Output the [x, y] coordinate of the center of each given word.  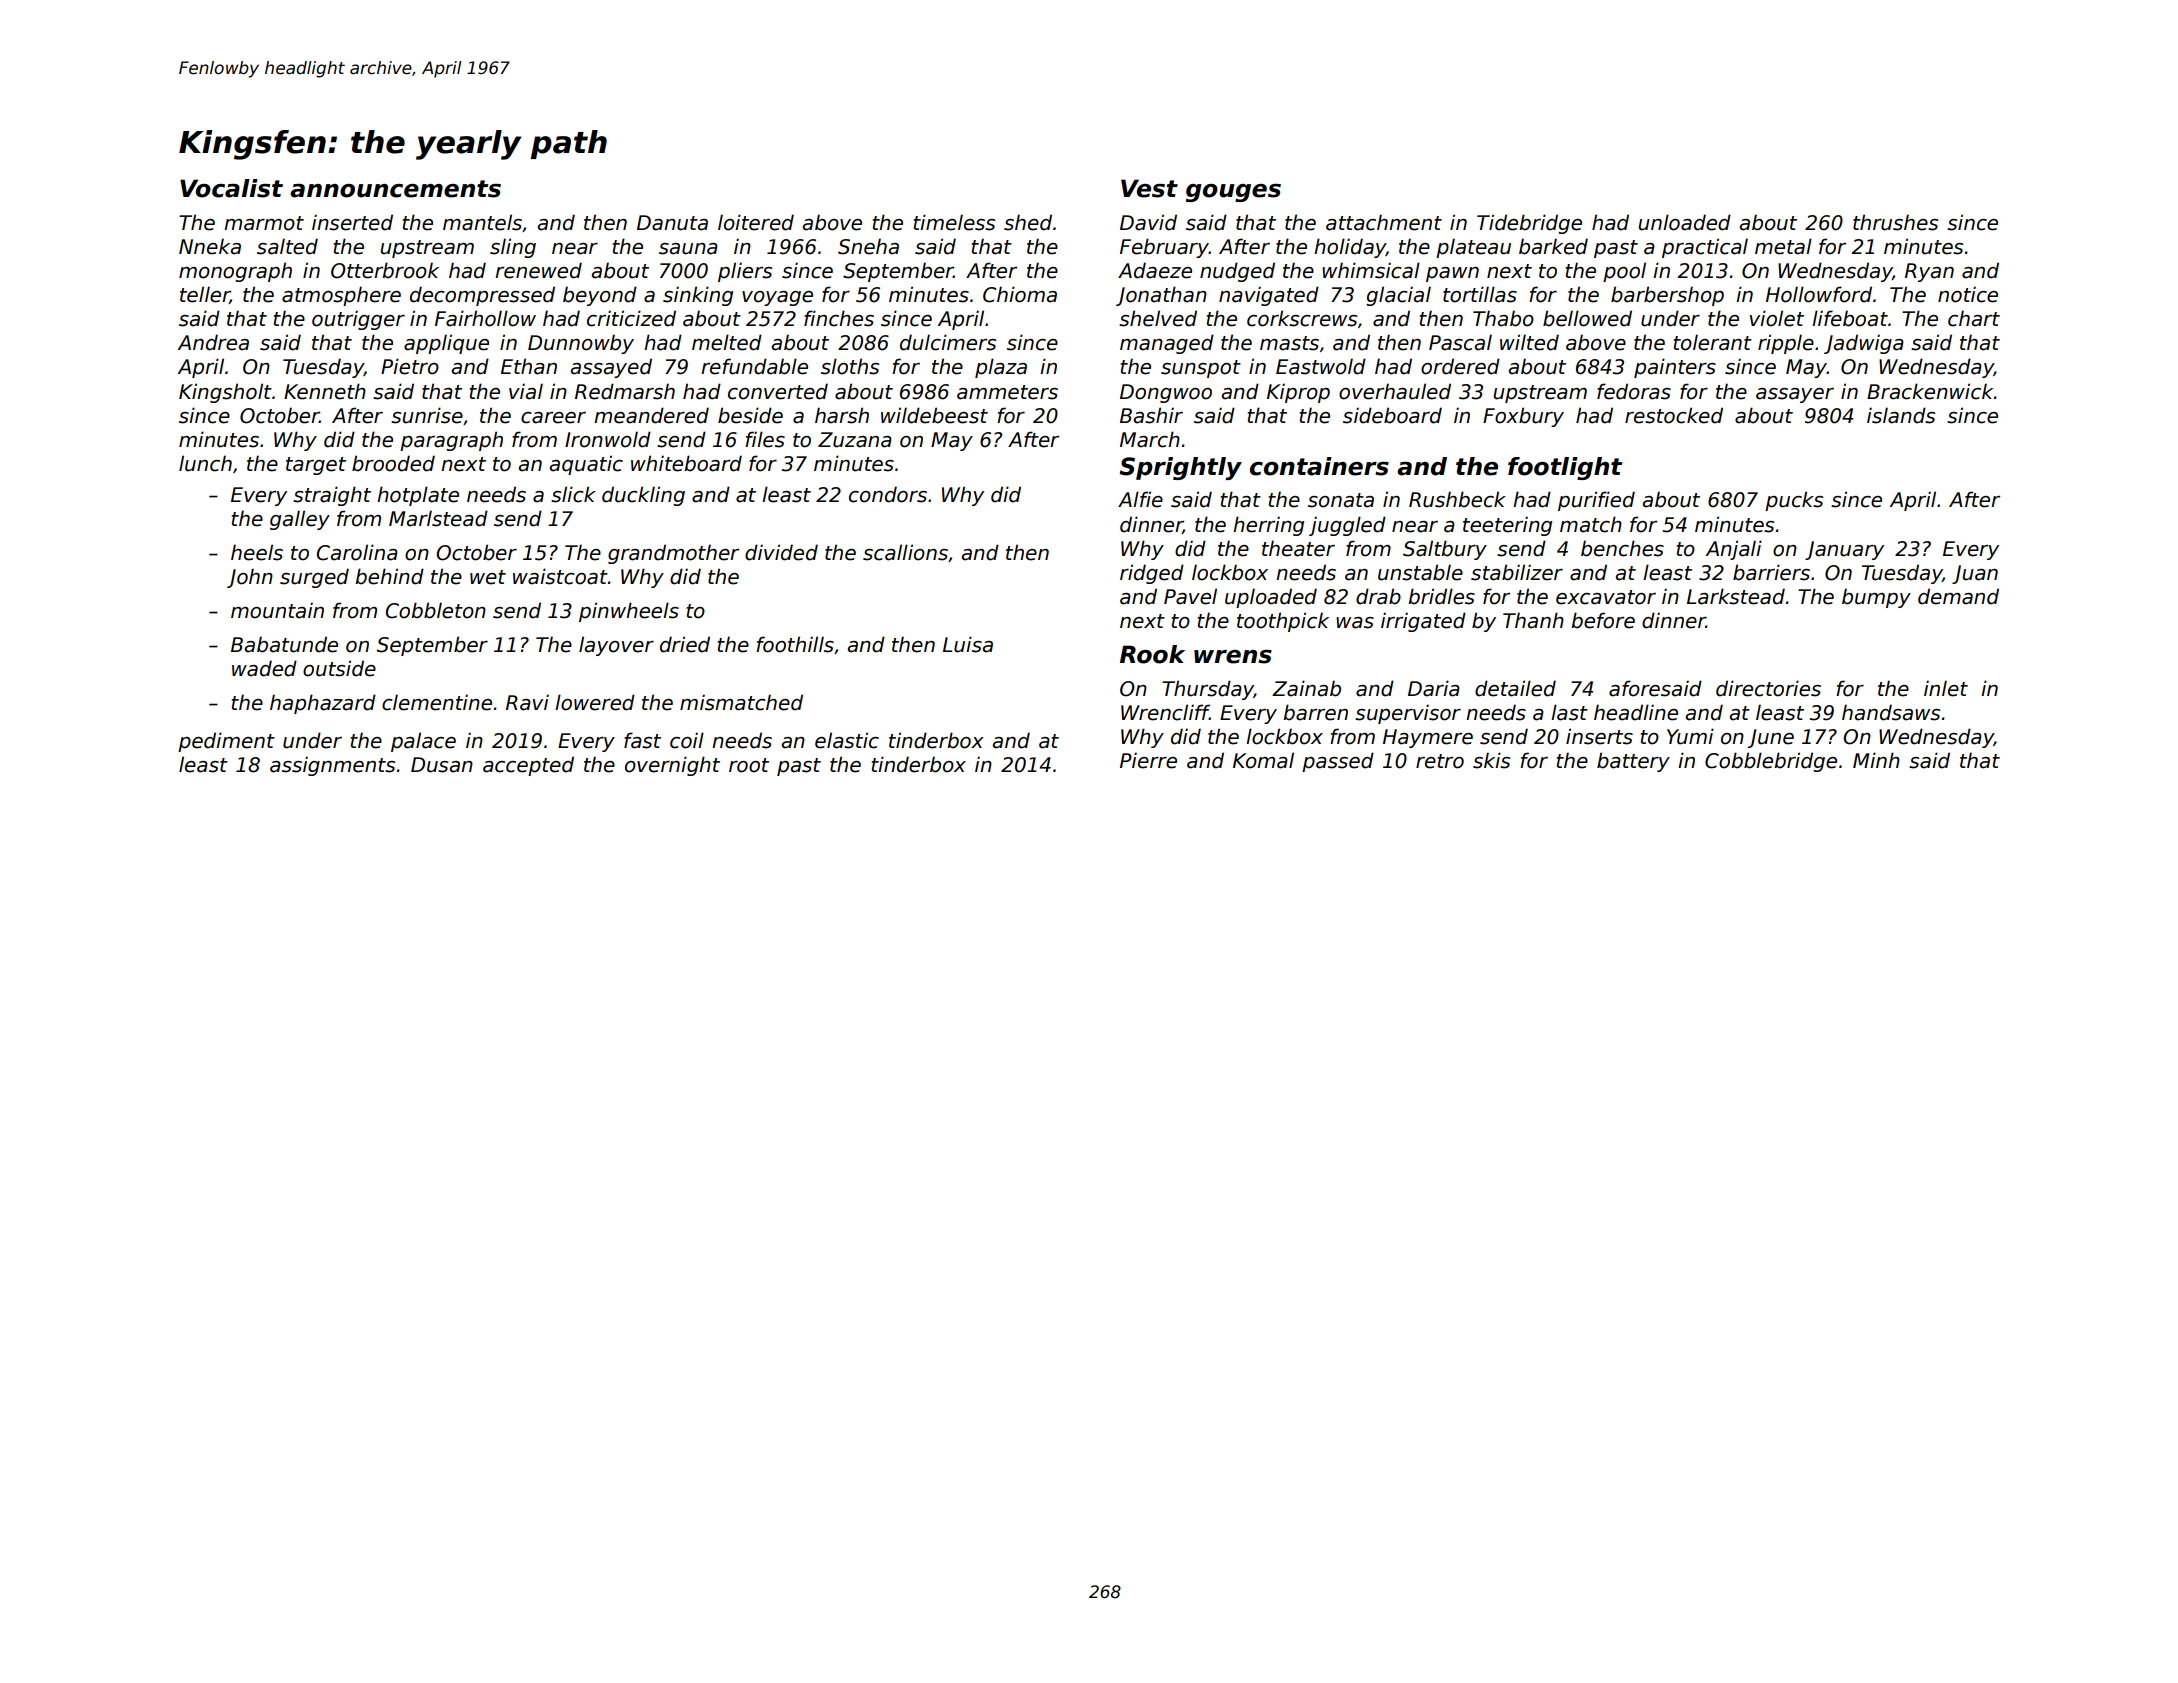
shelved [1158, 318]
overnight [672, 766]
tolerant [1713, 342]
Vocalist [231, 188]
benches [1622, 548]
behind [389, 576]
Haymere [1428, 738]
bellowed [1587, 318]
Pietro [410, 366]
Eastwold [1321, 366]
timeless [954, 222]
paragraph [451, 441]
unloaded [1684, 222]
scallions [905, 552]
